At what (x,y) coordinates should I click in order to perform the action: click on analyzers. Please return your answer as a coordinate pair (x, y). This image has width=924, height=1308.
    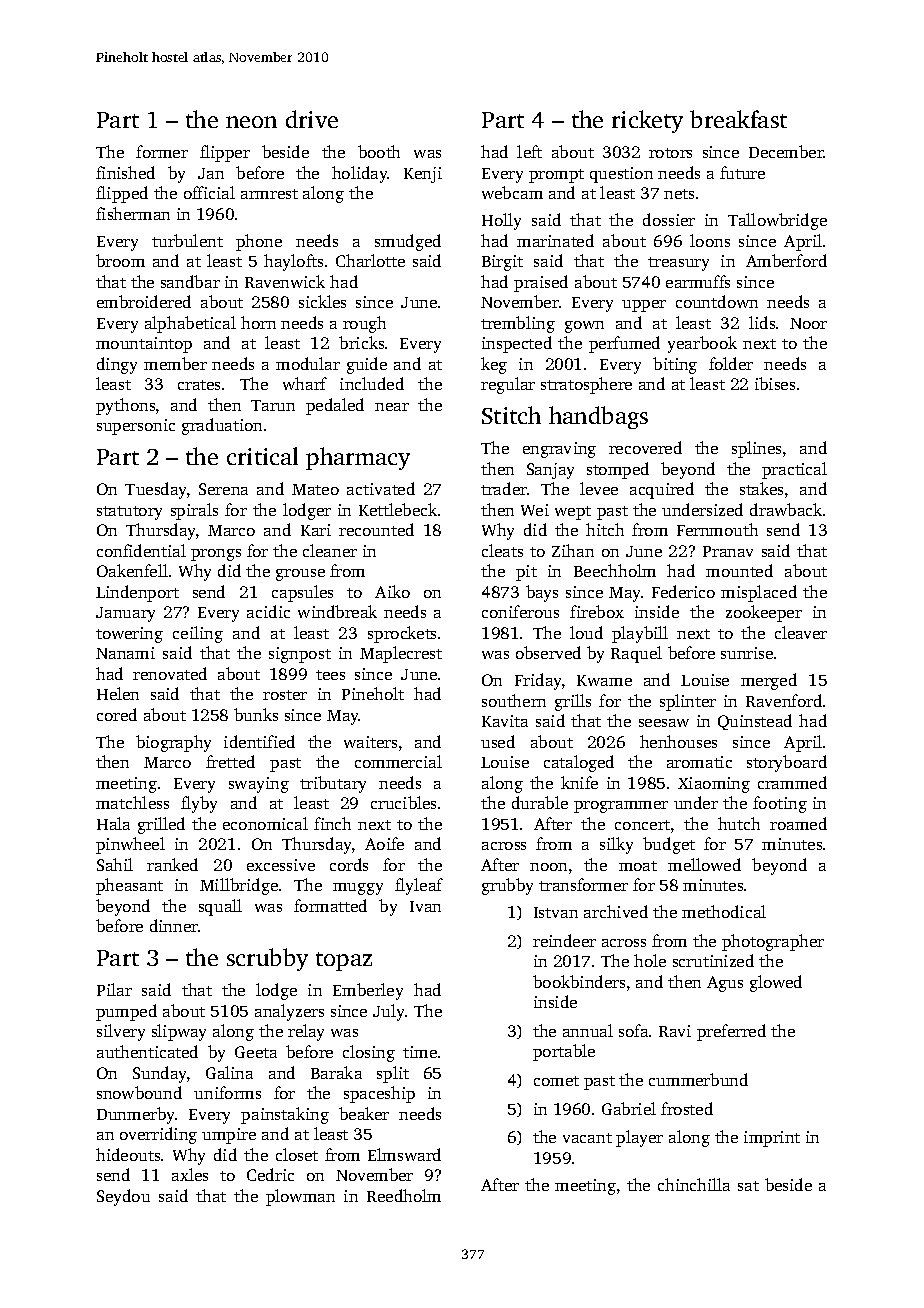
    Looking at the image, I should click on (289, 1012).
